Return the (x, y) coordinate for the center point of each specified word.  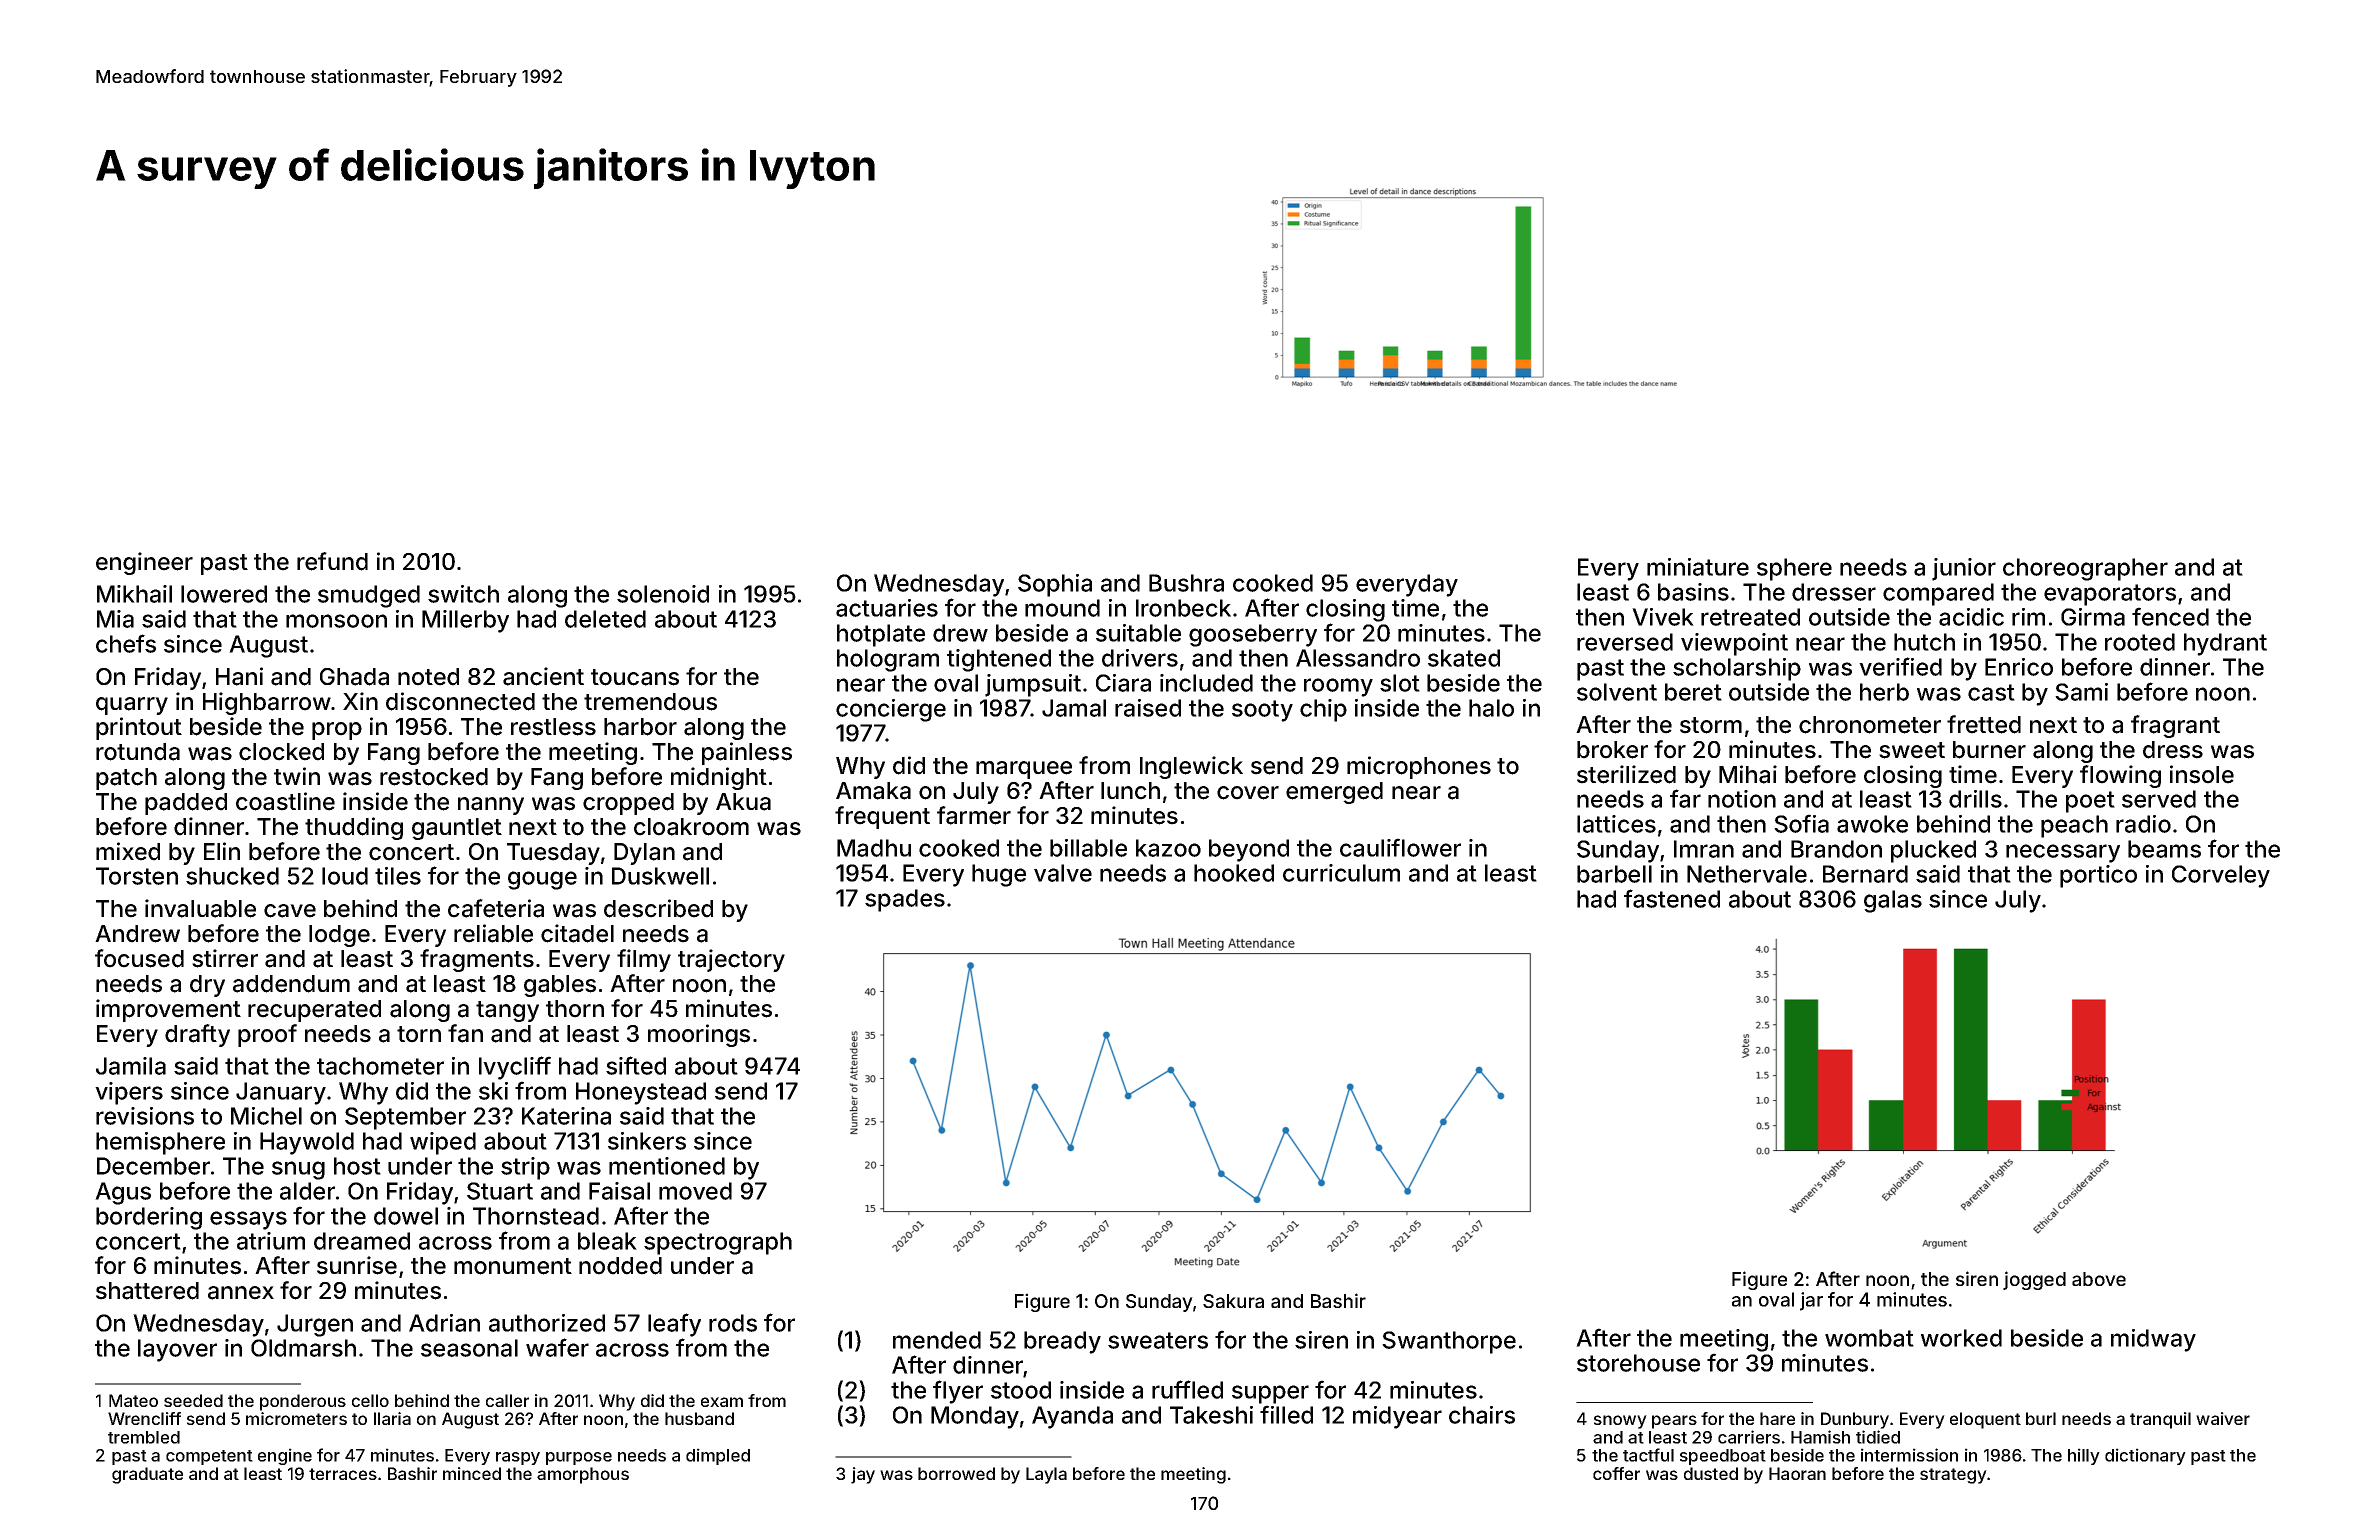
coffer (1616, 1473)
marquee (1024, 770)
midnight (719, 778)
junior (1964, 569)
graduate (147, 1475)
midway (2153, 1340)
